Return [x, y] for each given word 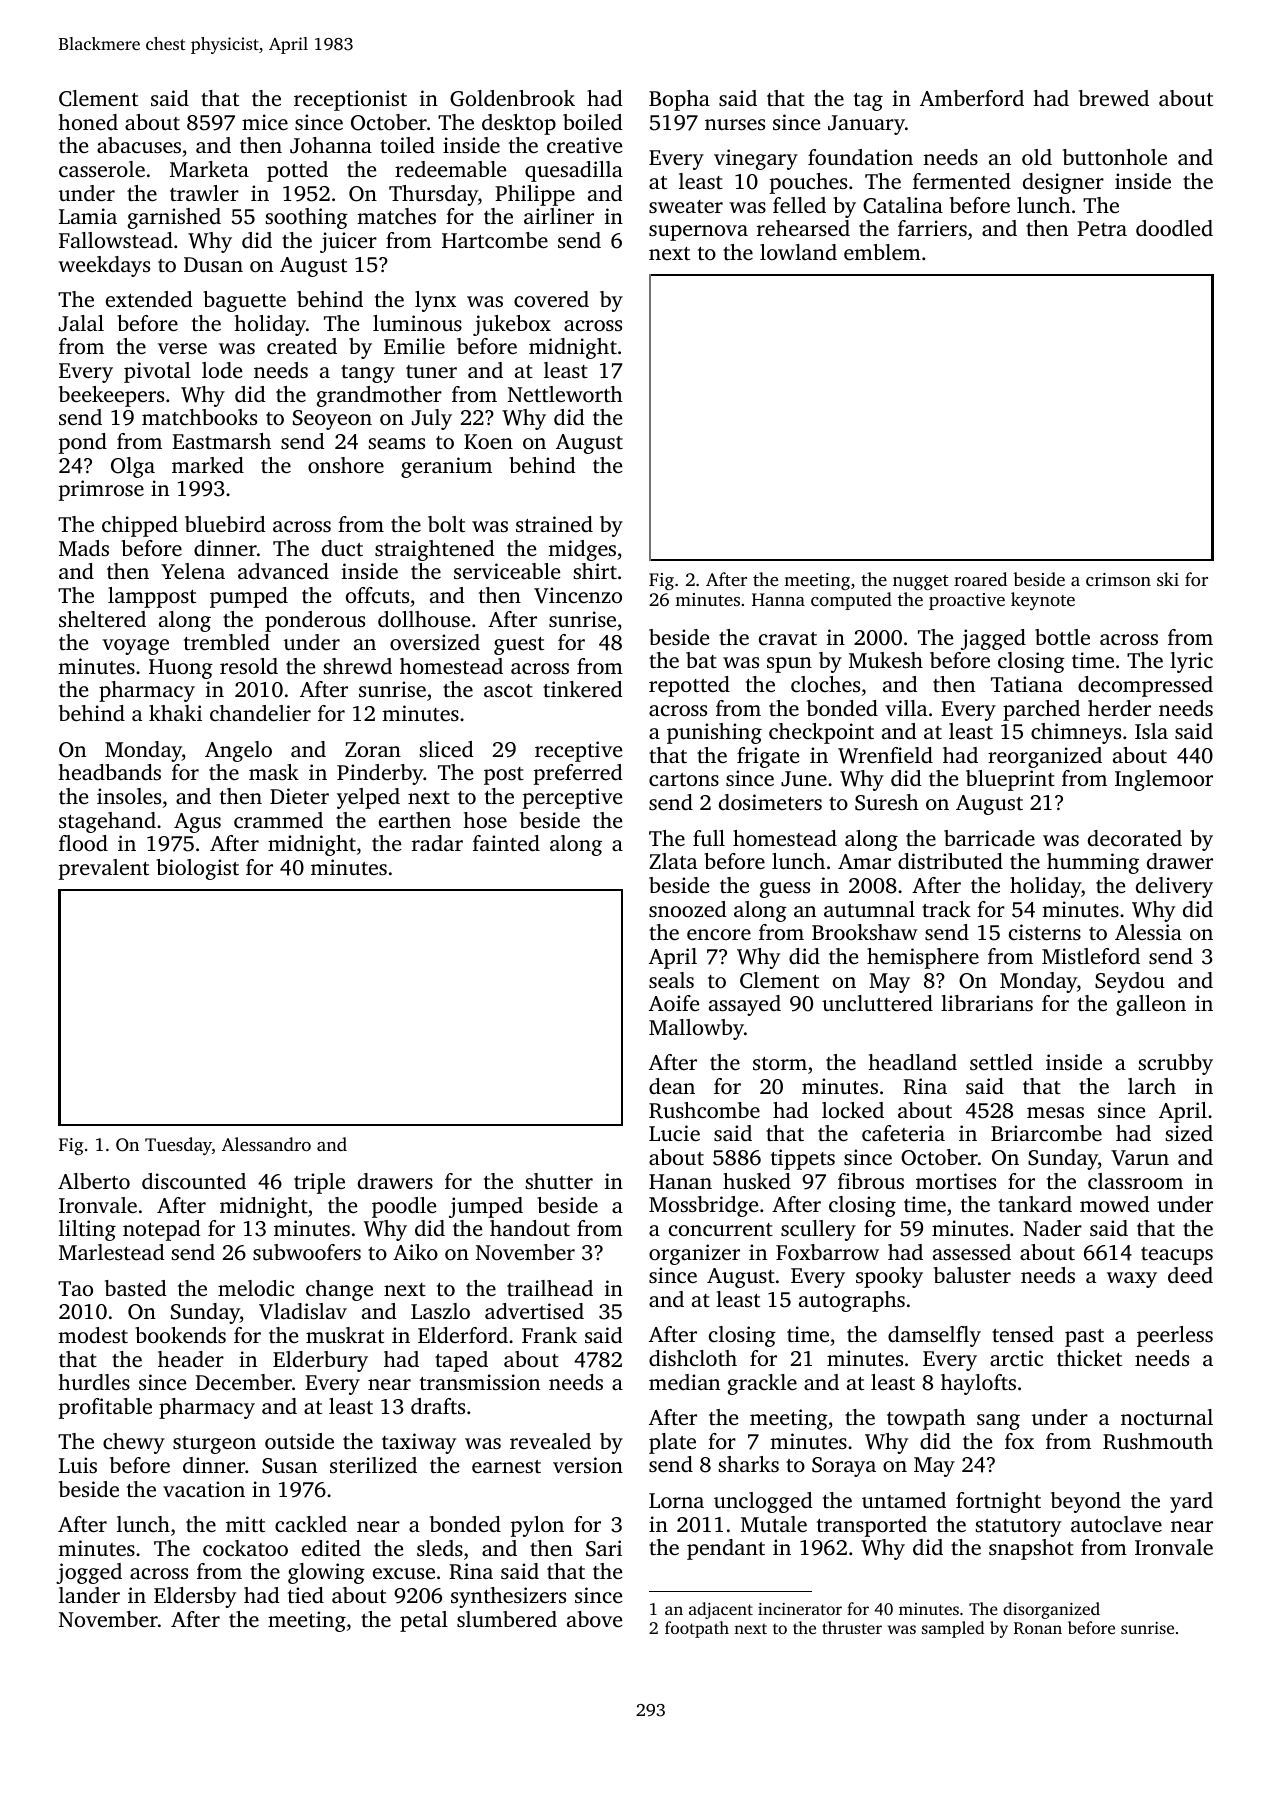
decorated [1135, 838]
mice [265, 122]
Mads [84, 548]
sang [998, 1422]
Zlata [673, 861]
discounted [194, 1181]
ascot [508, 690]
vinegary [756, 159]
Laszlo [440, 1311]
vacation [204, 1489]
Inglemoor [1164, 780]
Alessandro [266, 1144]
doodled [1174, 228]
